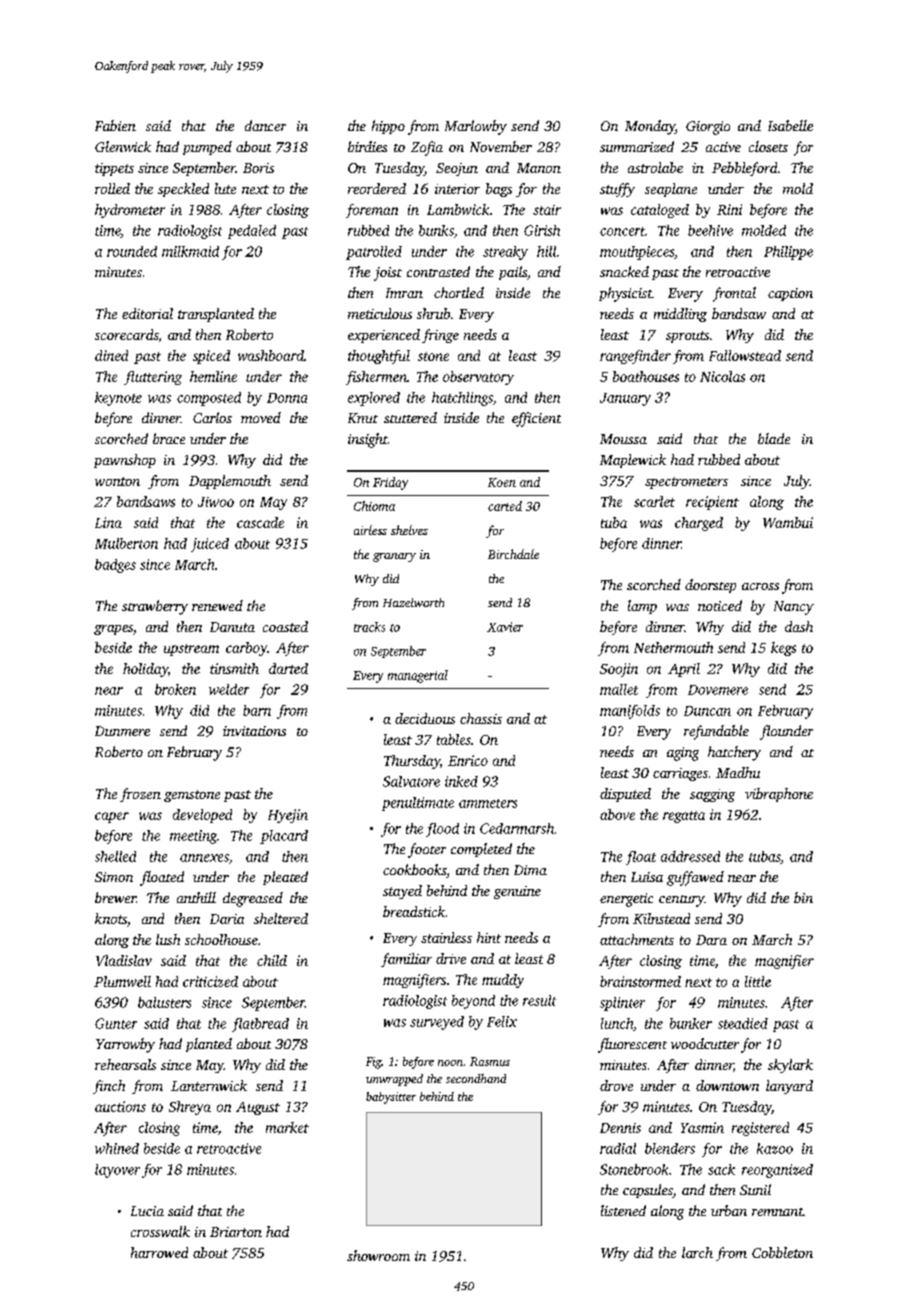  I want to click on showroom, so click(378, 1255).
